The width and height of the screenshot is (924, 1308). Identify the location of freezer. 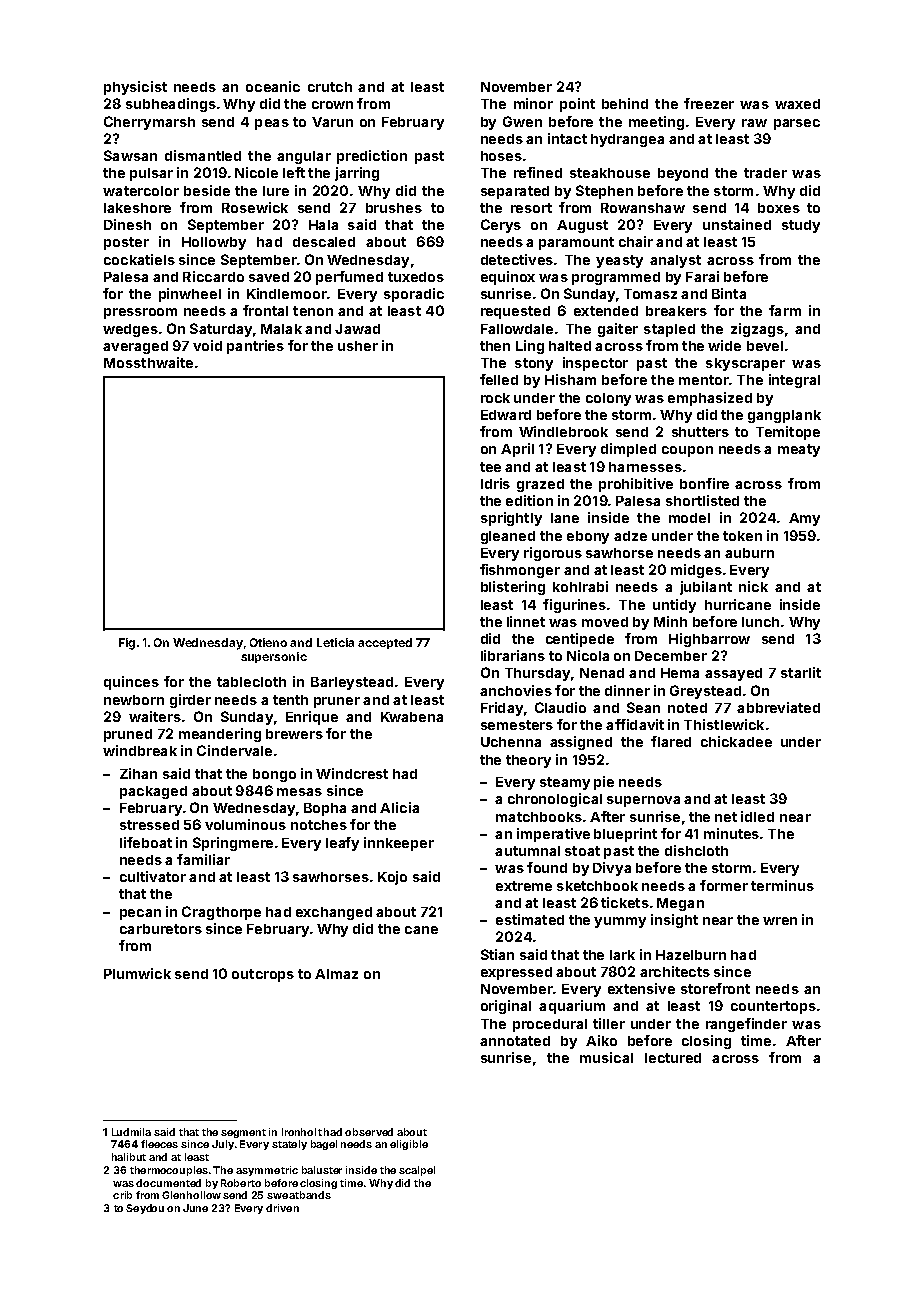
(709, 103).
